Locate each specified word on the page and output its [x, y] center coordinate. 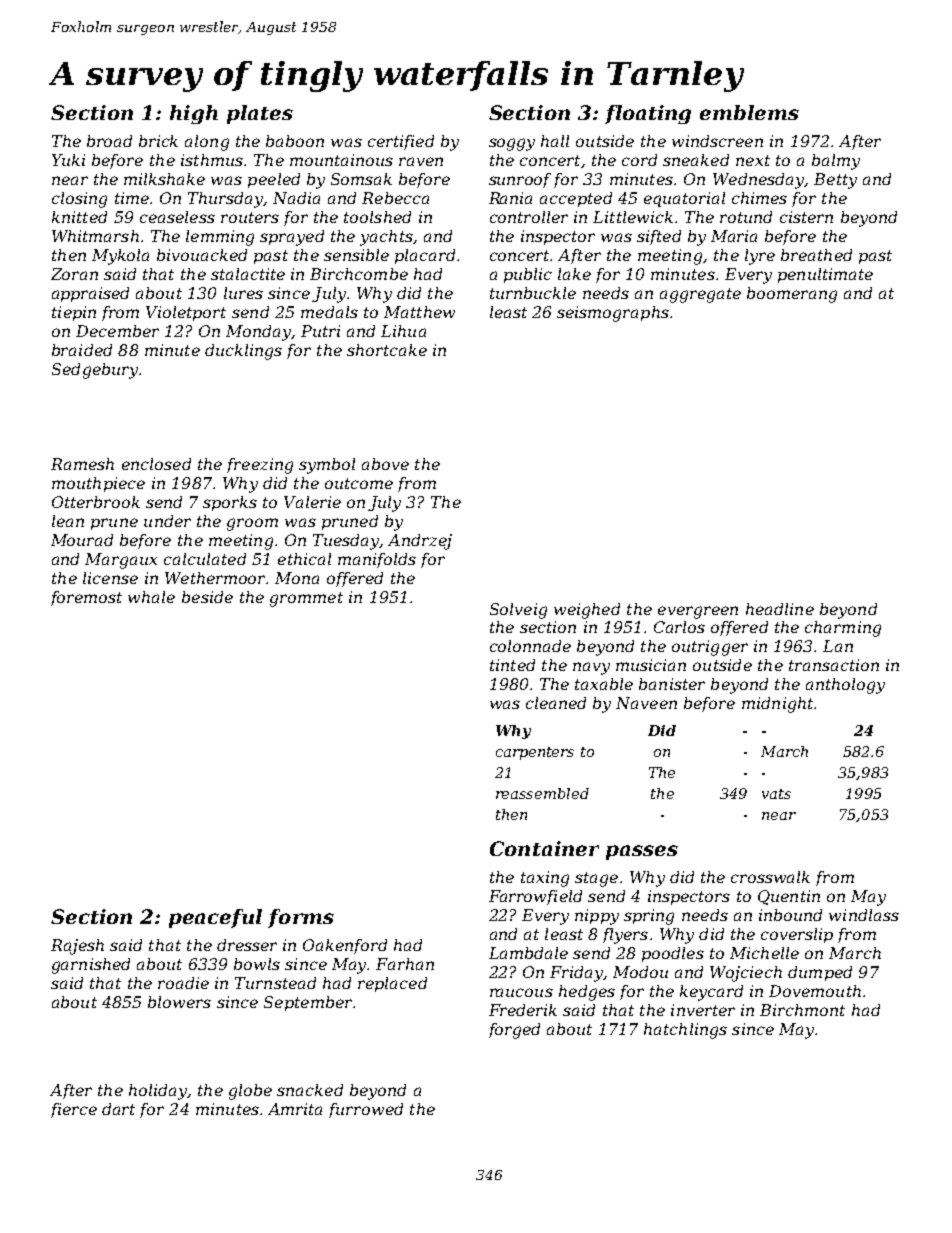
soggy [512, 144]
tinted [512, 665]
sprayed [292, 238]
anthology [845, 686]
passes [642, 852]
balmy [836, 162]
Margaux [121, 561]
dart [118, 1109]
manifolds [377, 560]
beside [207, 597]
